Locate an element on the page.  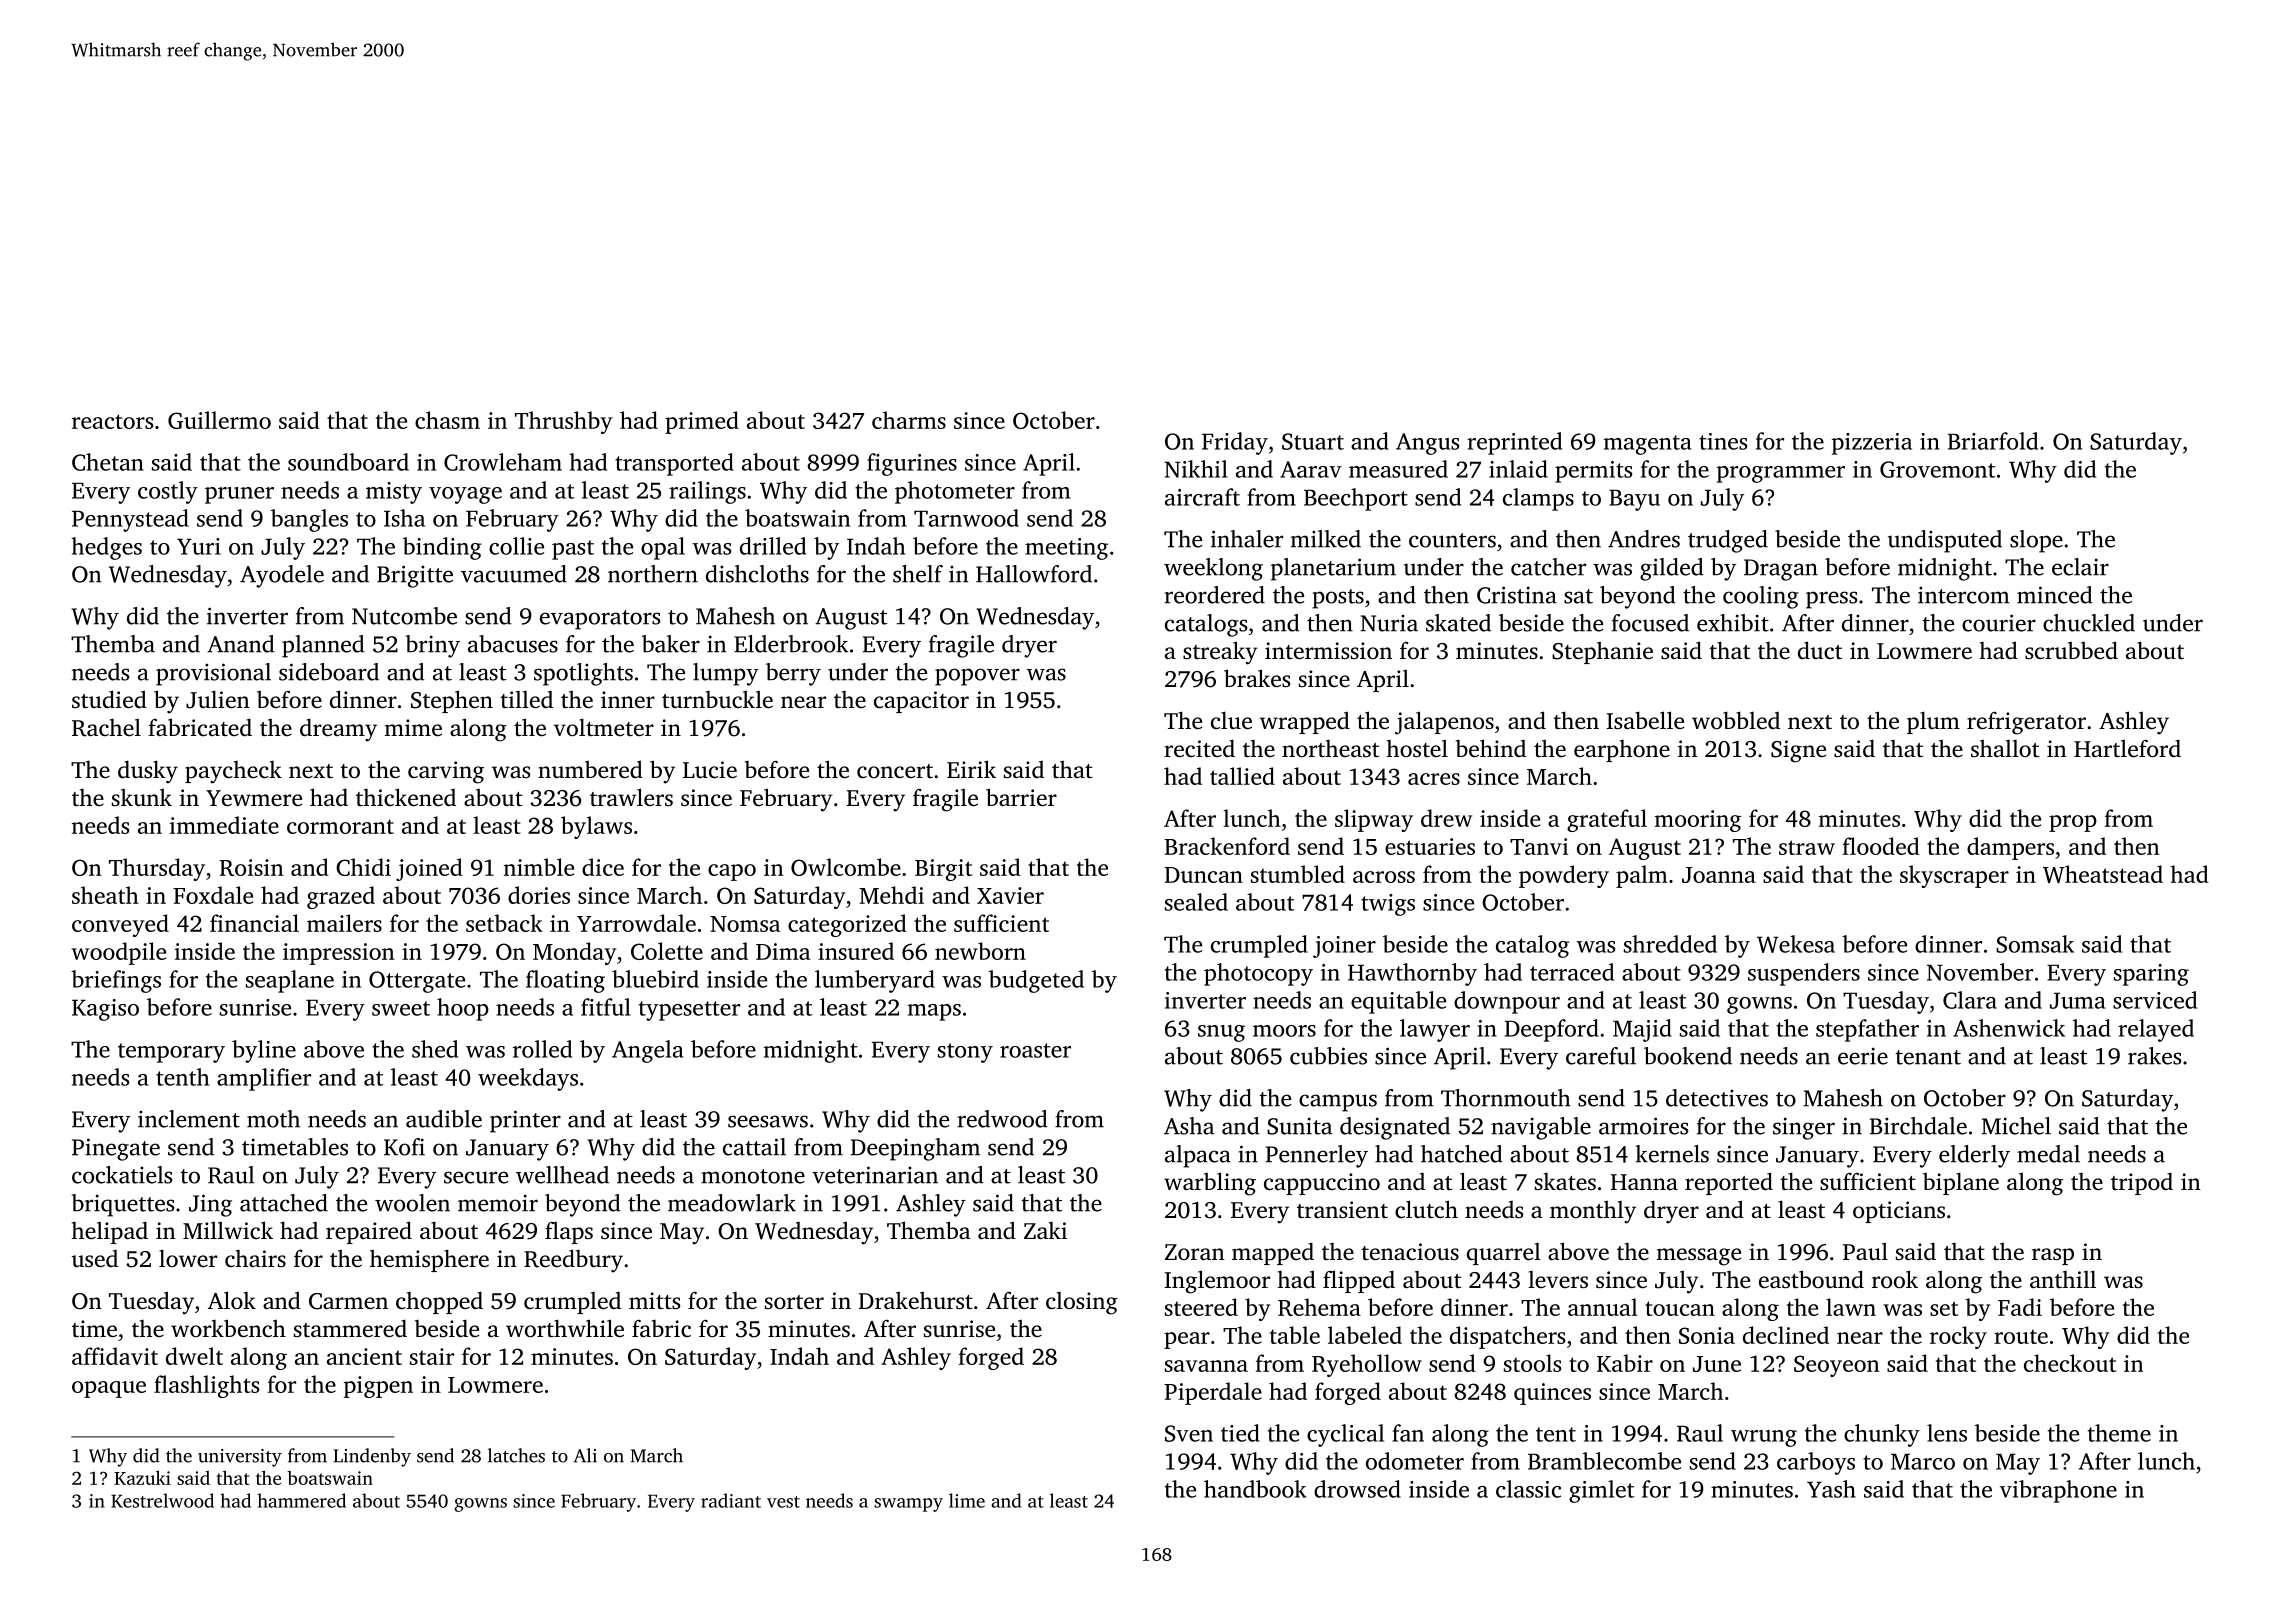
voyage is located at coordinates (465, 495).
